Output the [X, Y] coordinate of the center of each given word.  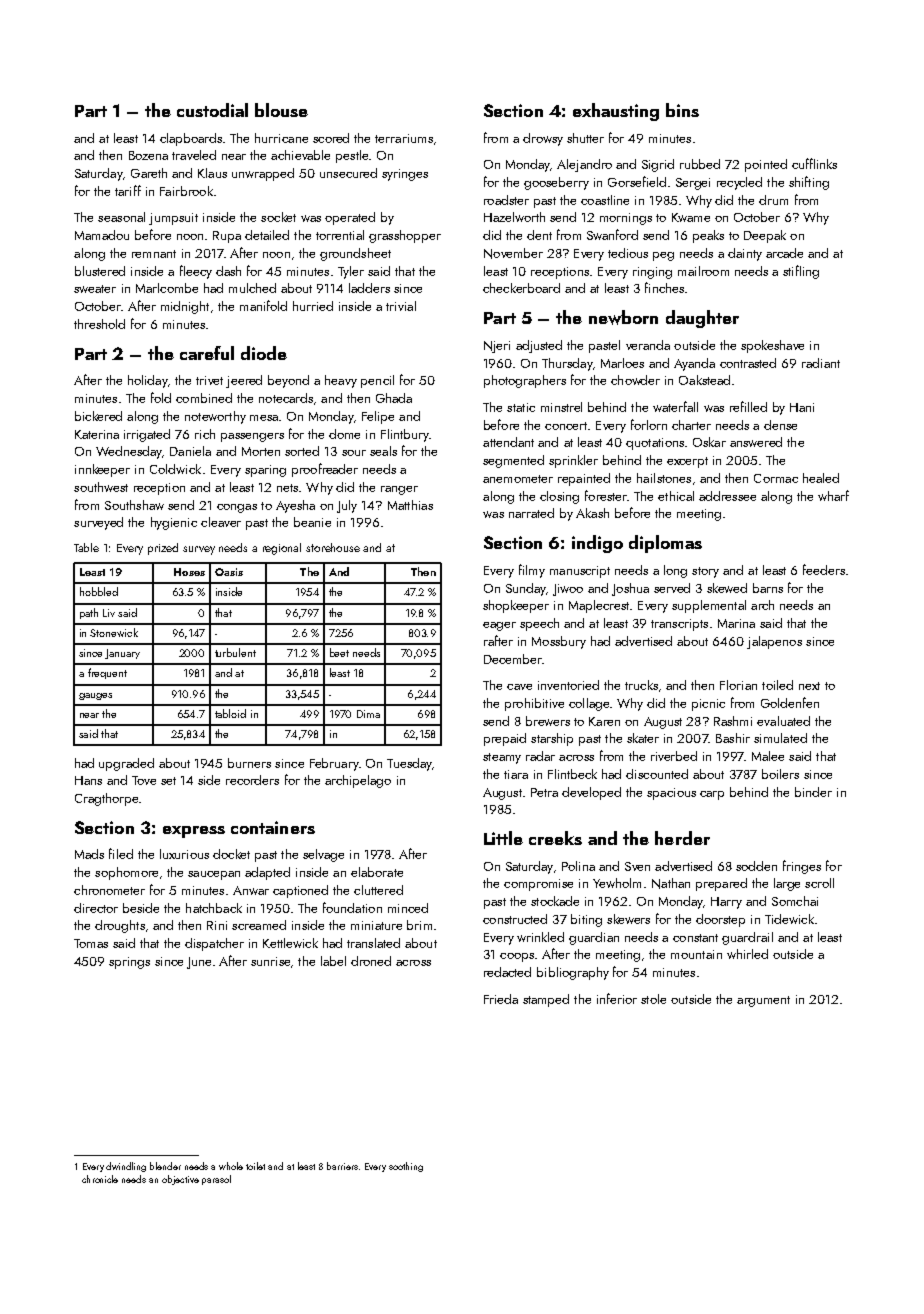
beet [339, 652]
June [199, 963]
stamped [546, 1000]
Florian [738, 685]
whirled [747, 954]
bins [682, 110]
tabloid [230, 713]
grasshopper [405, 236]
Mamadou [102, 235]
